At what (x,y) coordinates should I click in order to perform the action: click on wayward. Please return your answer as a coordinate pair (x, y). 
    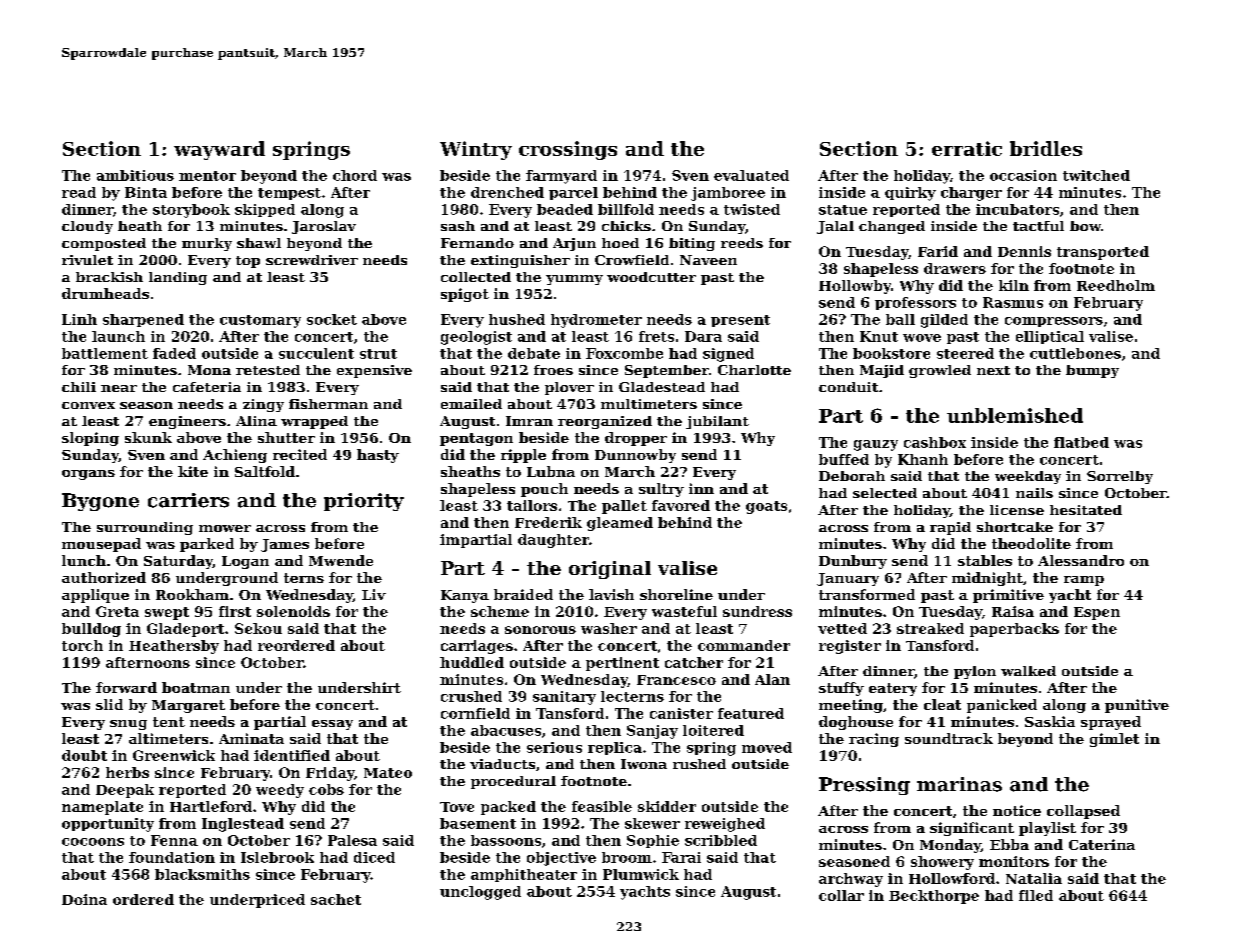
    Looking at the image, I should click on (219, 150).
